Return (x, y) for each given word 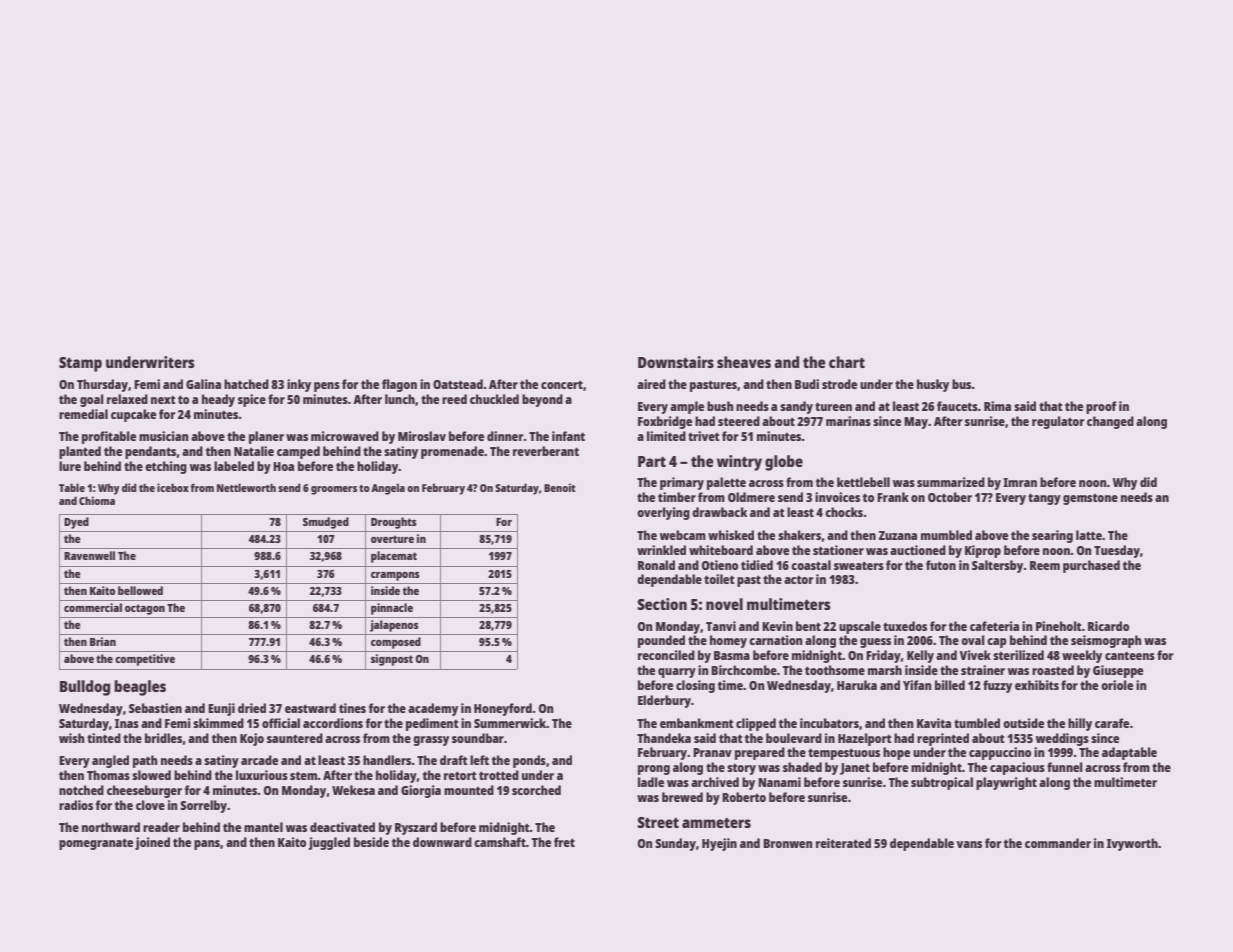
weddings (1062, 739)
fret (564, 842)
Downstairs (676, 362)
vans (969, 844)
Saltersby (997, 566)
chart (847, 362)
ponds (529, 761)
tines (352, 708)
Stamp (80, 364)
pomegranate (96, 844)
